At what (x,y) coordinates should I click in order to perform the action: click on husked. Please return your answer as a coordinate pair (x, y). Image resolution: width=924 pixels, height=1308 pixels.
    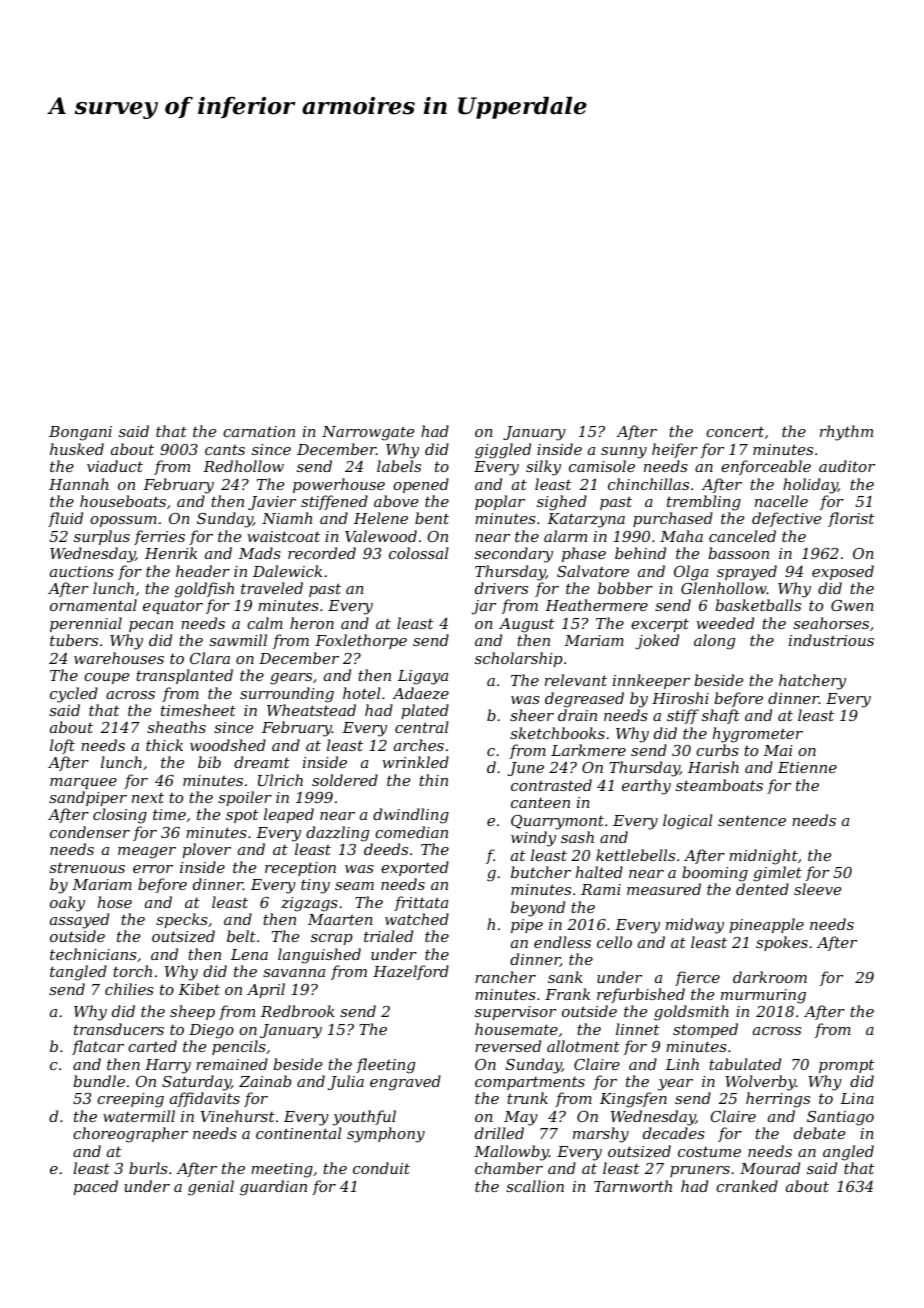
    Looking at the image, I should click on (77, 449).
